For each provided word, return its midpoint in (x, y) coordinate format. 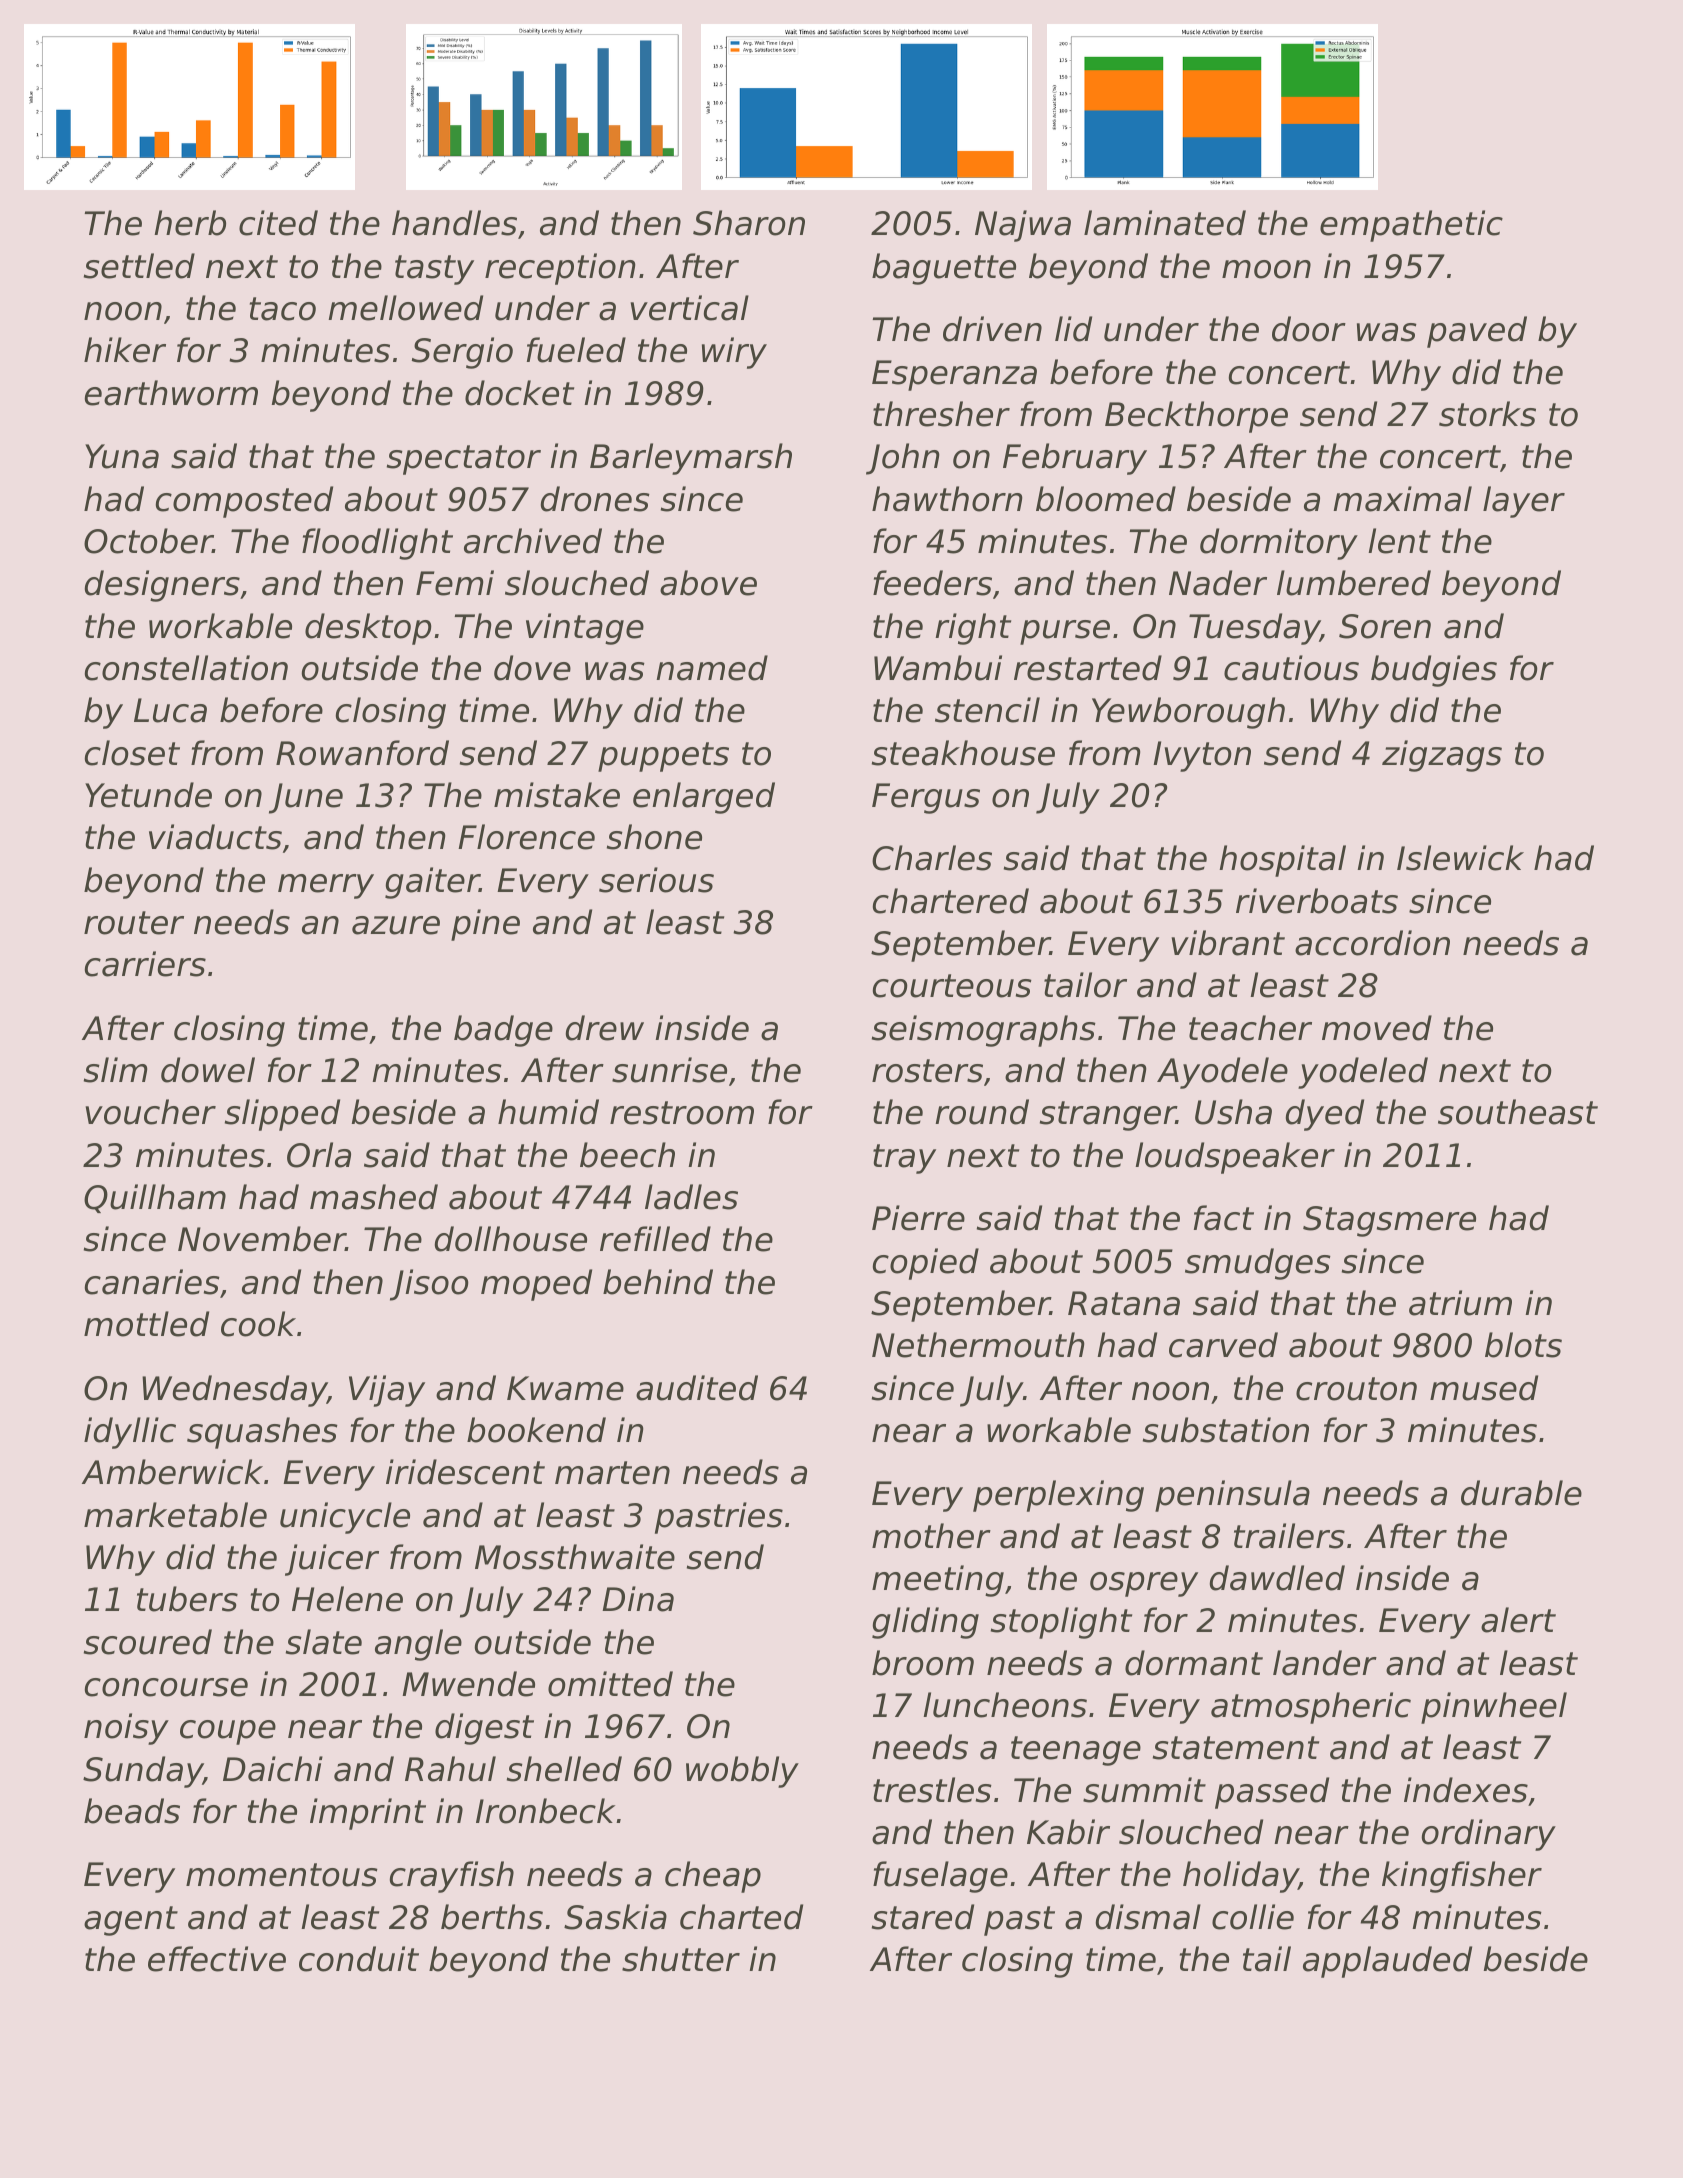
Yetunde (148, 795)
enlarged (704, 798)
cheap (713, 1877)
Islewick (1460, 858)
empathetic (1411, 226)
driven (992, 329)
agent (131, 1921)
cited (278, 223)
